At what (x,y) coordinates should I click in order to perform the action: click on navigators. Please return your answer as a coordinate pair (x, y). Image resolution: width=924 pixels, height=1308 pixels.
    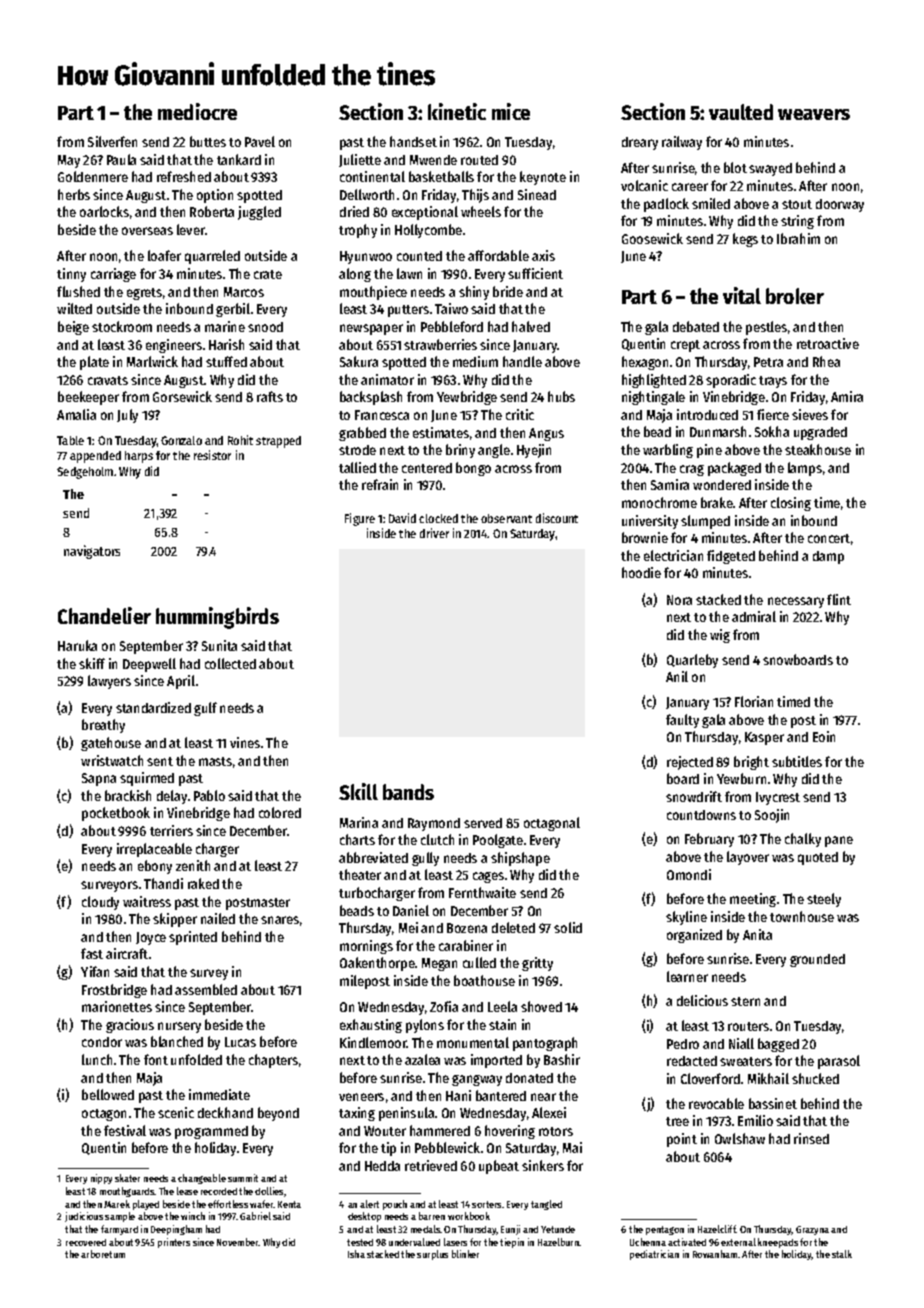
    Looking at the image, I should click on (92, 552).
